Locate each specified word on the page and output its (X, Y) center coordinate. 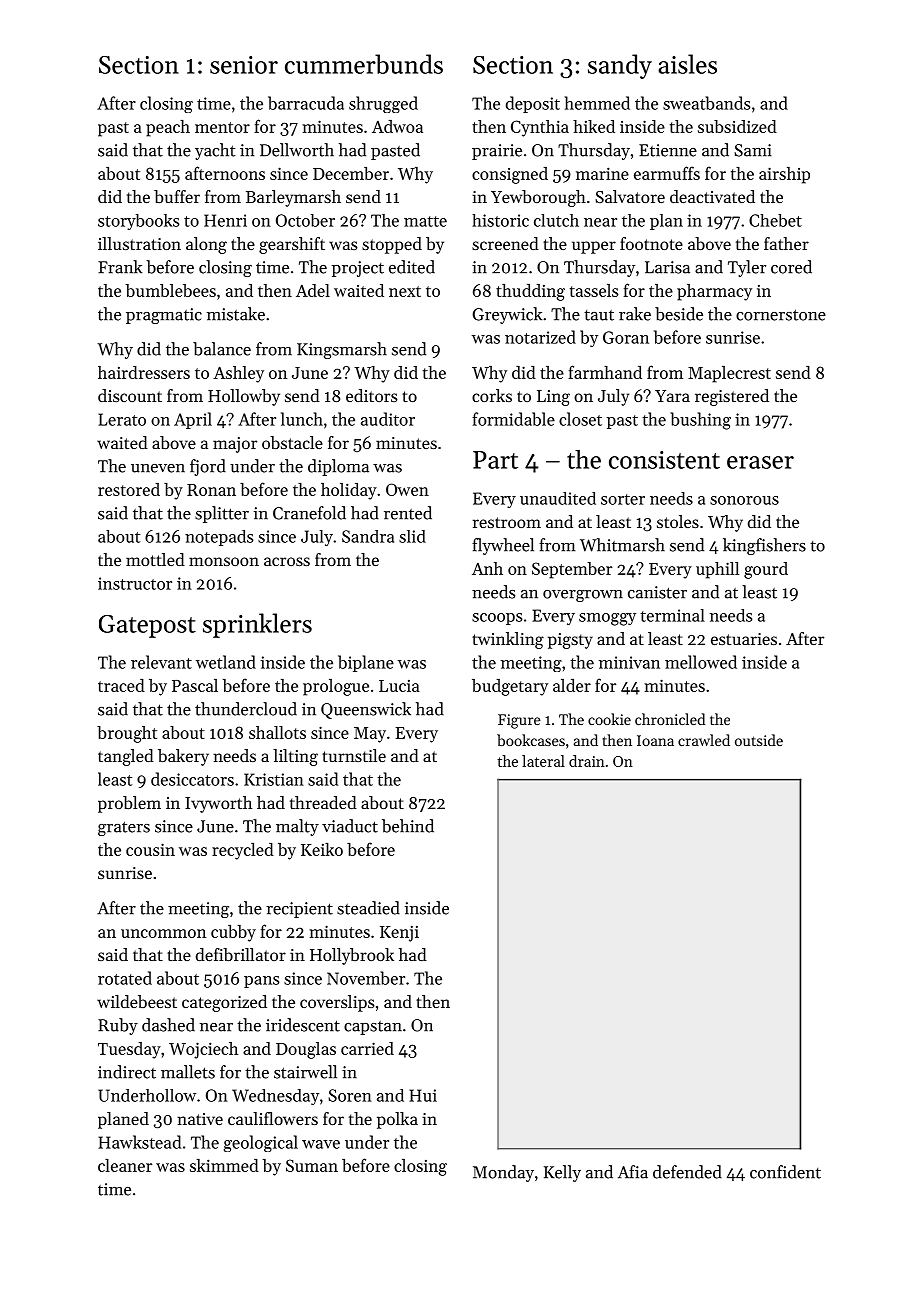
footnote (651, 243)
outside (759, 740)
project (358, 269)
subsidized (737, 126)
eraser (760, 462)
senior (244, 65)
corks (492, 395)
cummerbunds (364, 64)
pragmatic (164, 316)
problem (129, 804)
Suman (312, 1165)
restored (129, 489)
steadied (368, 908)
